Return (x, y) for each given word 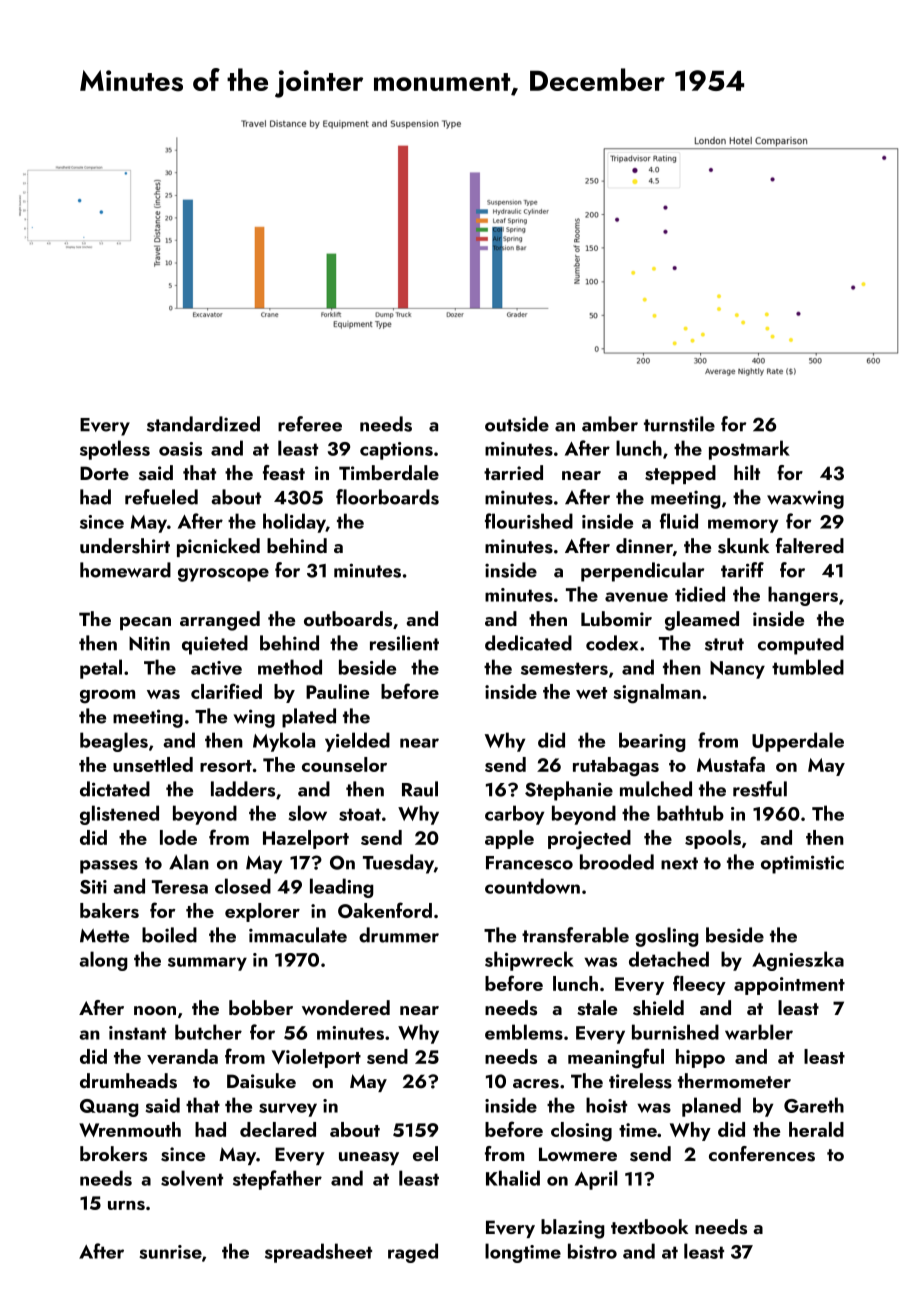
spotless (115, 450)
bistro (592, 1251)
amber (610, 424)
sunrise (170, 1252)
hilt (747, 472)
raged (413, 1253)
